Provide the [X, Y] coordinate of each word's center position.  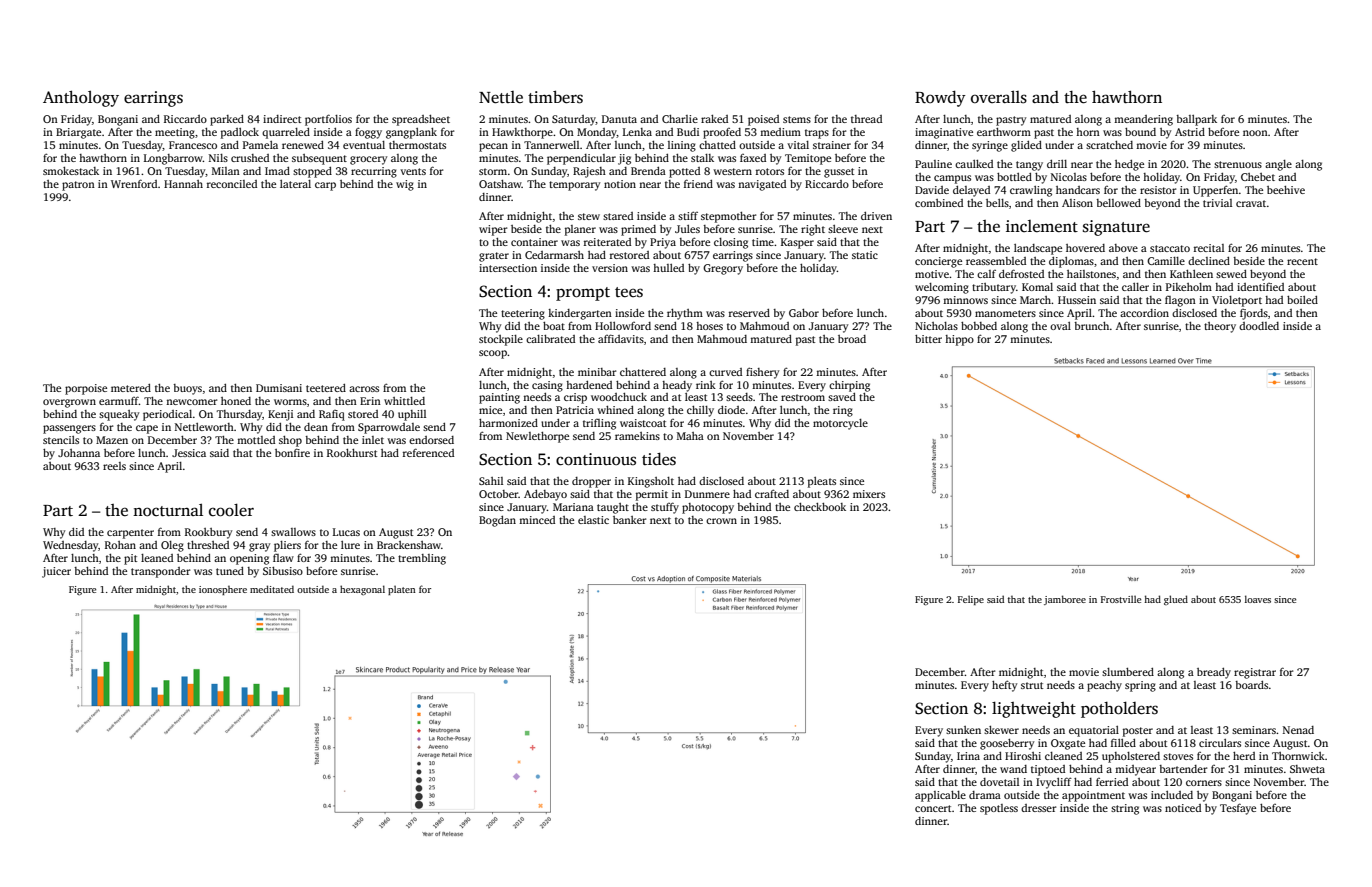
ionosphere [223, 590]
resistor [1158, 190]
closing [731, 243]
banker [629, 520]
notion [620, 184]
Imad [277, 171]
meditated [272, 589]
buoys [187, 389]
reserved [749, 313]
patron [78, 186]
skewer [1001, 730]
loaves [1258, 599]
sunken [963, 730]
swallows [293, 532]
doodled [1259, 326]
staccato [1170, 248]
